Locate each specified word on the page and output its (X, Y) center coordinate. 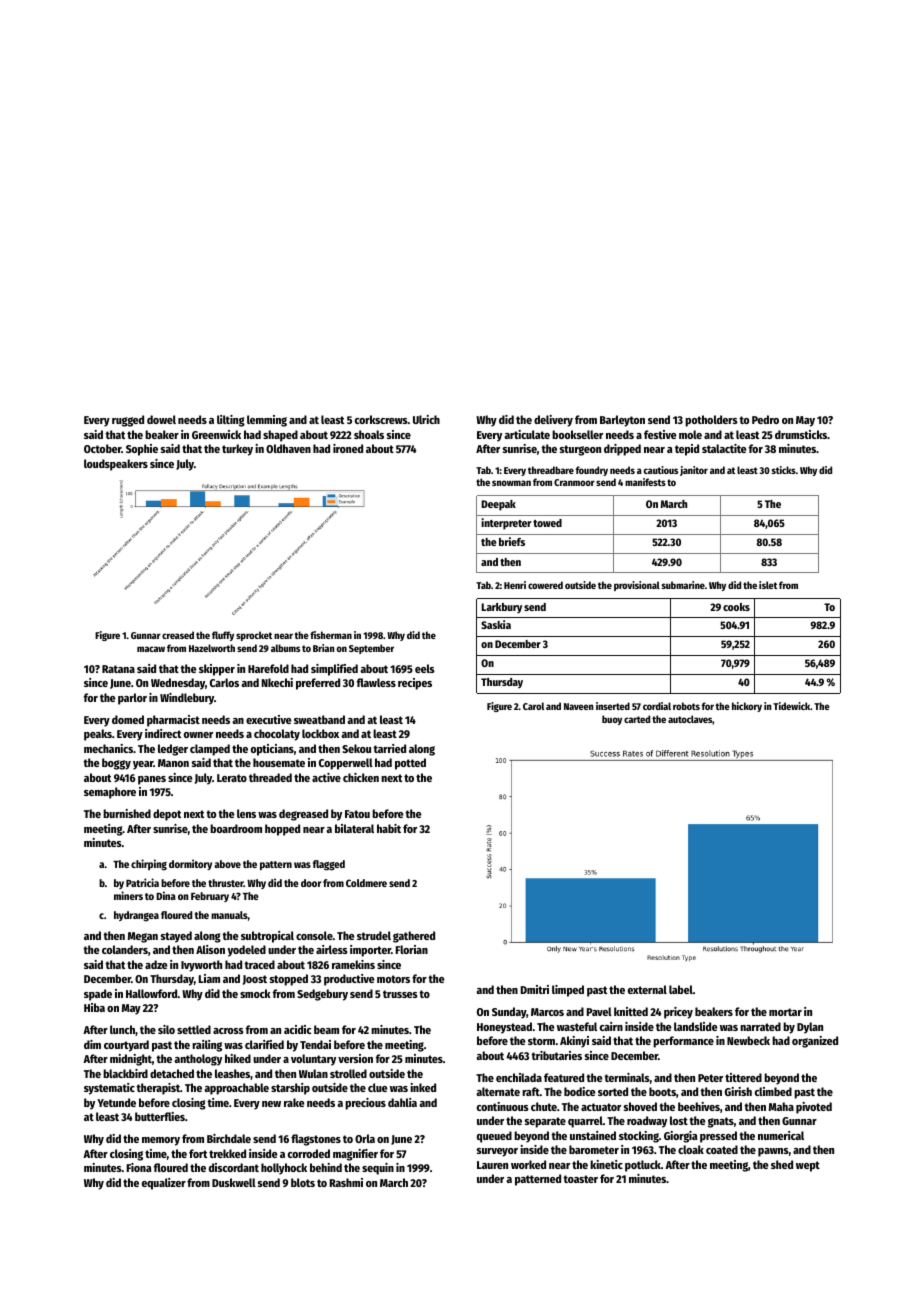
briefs (512, 541)
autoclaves (690, 719)
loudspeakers (116, 465)
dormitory (190, 864)
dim (92, 1044)
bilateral (354, 828)
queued (494, 1137)
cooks (736, 607)
